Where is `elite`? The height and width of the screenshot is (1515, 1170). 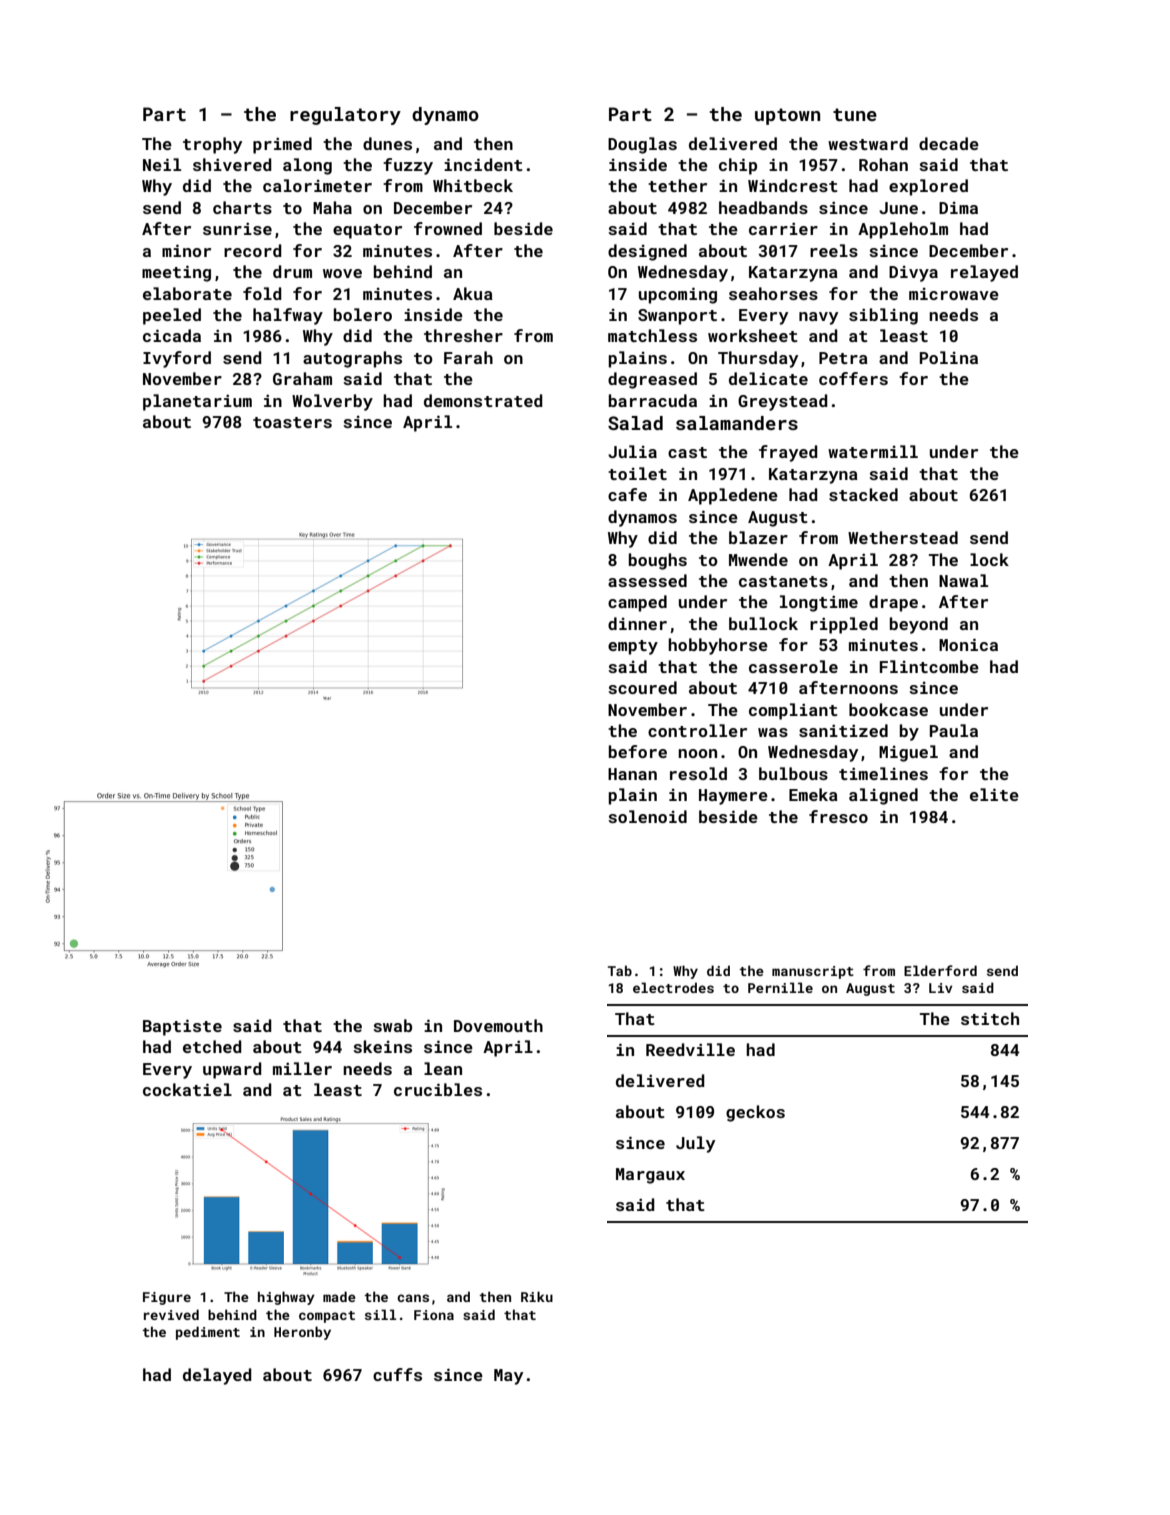 elite is located at coordinates (994, 794).
